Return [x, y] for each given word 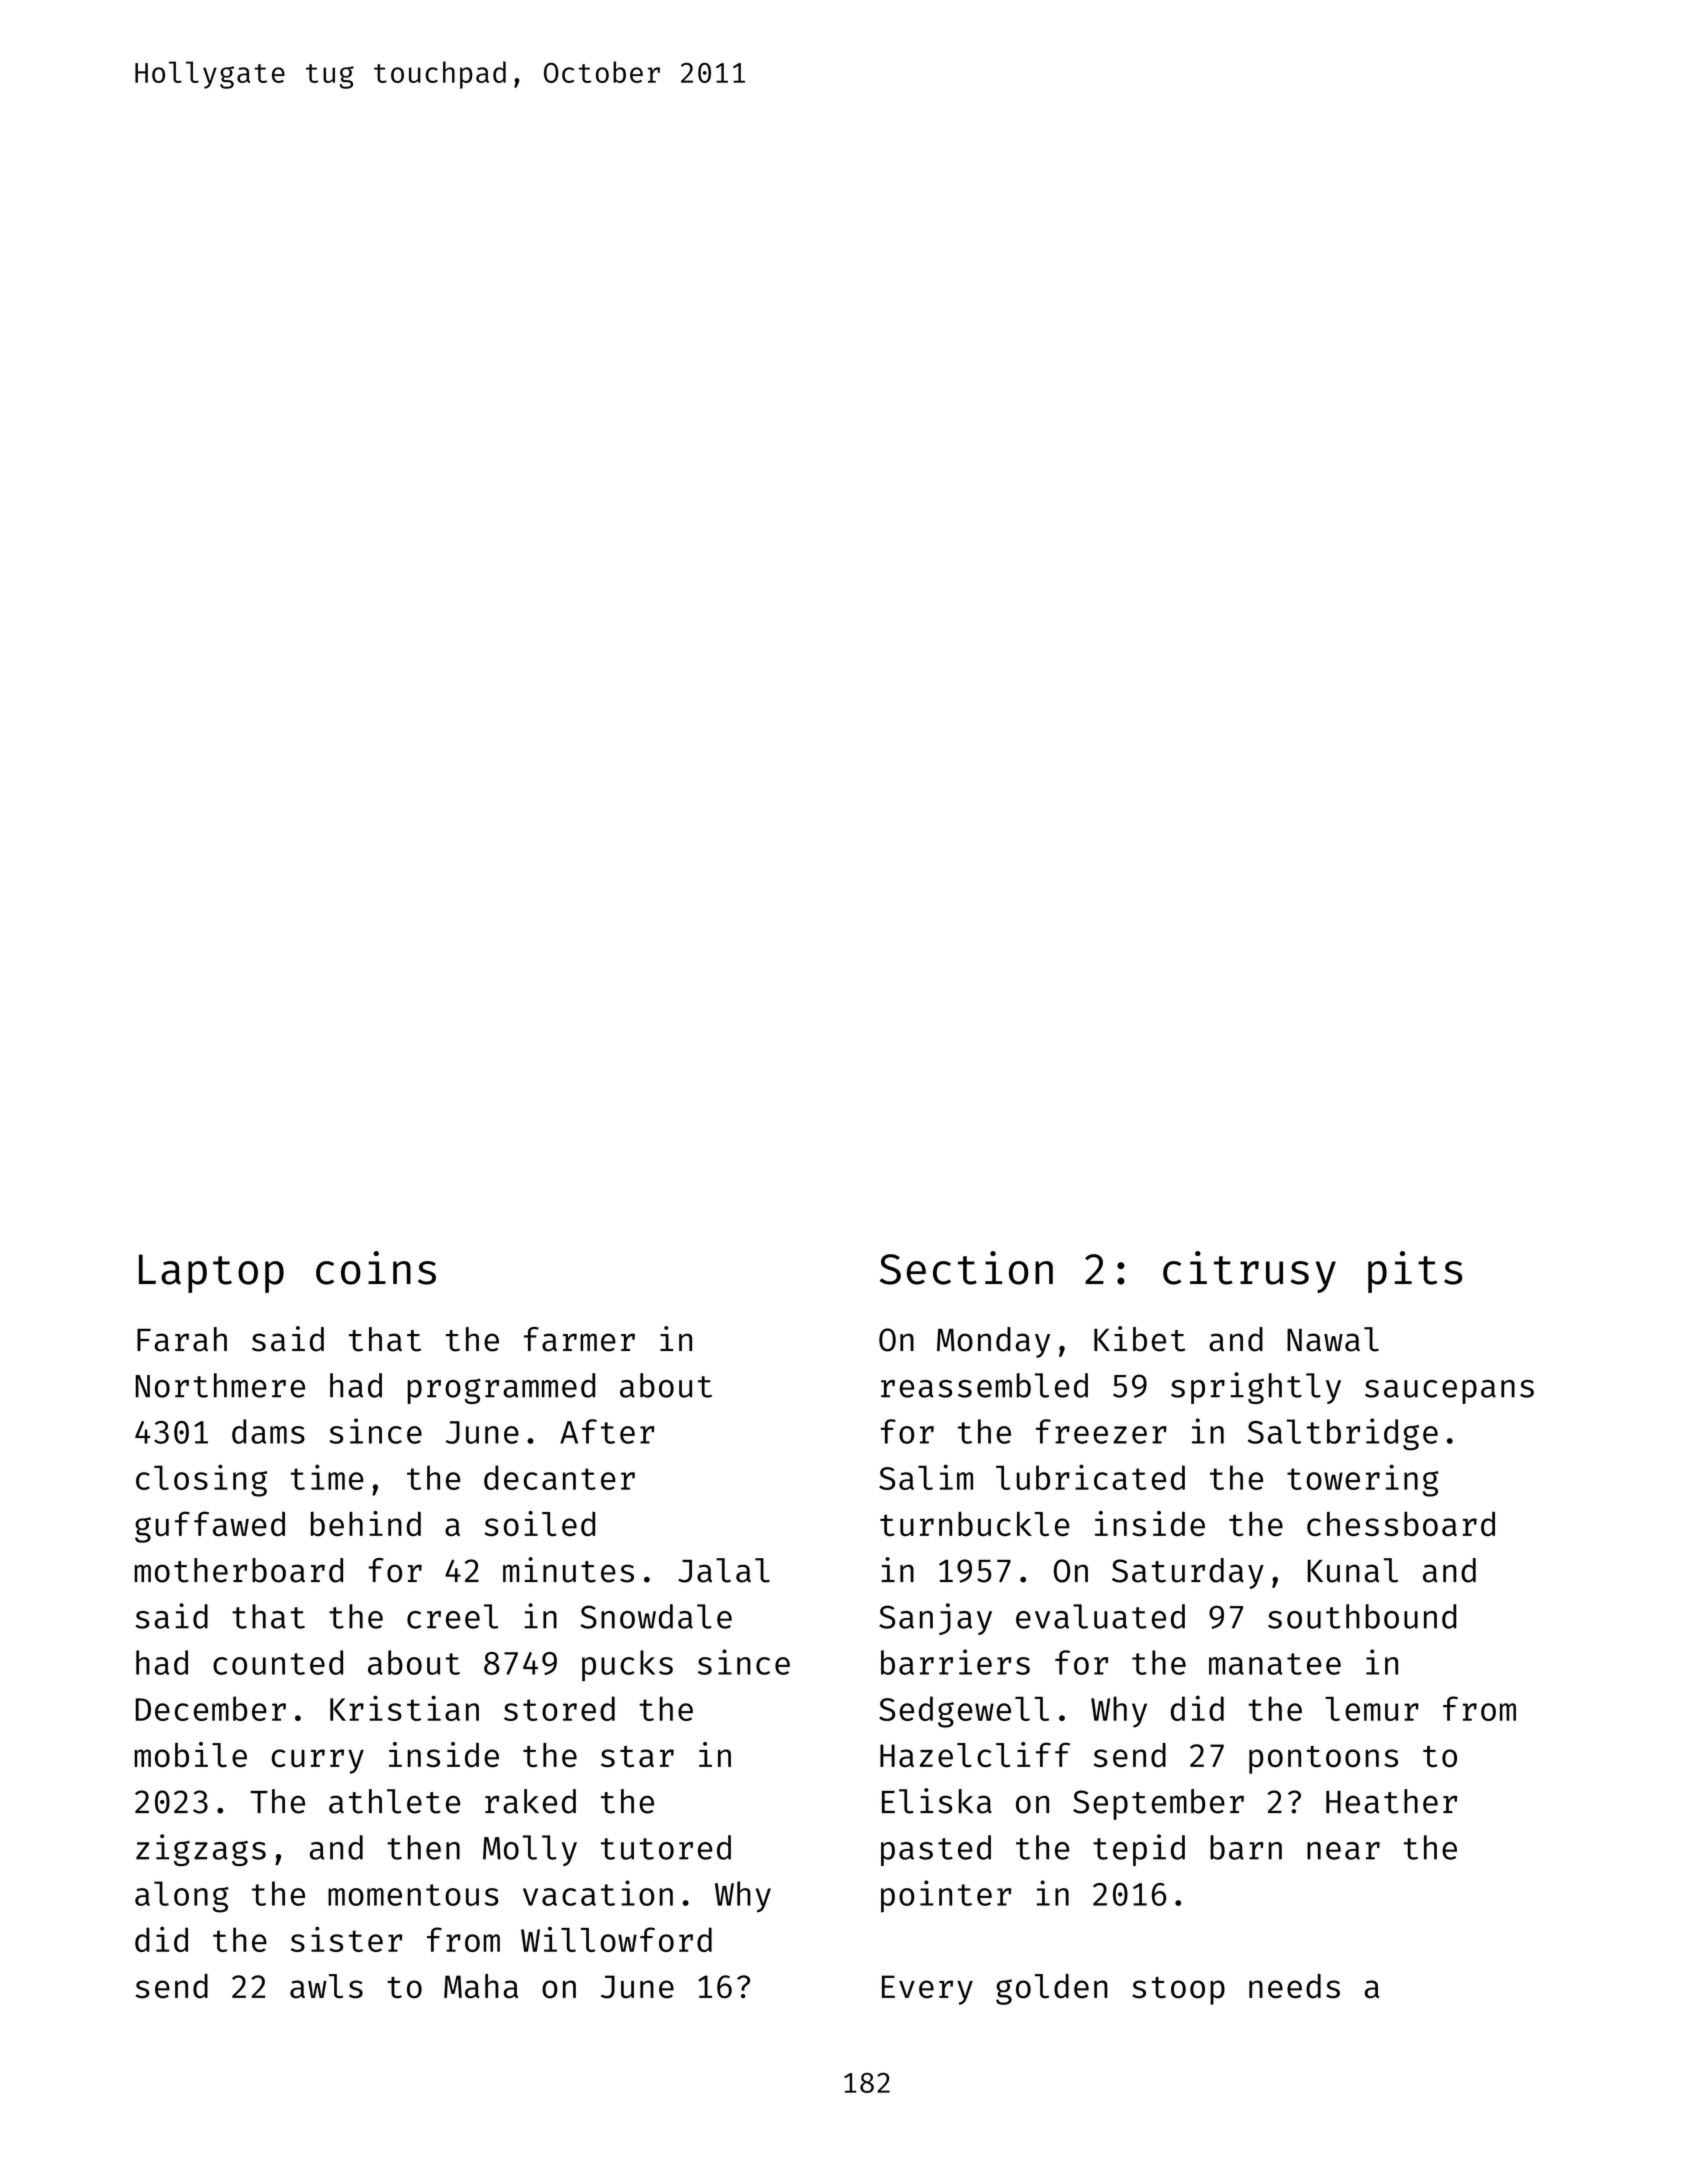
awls [326, 1986]
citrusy [1249, 1272]
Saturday [1188, 1573]
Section [966, 1268]
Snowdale [656, 1616]
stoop [1178, 1991]
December [211, 1708]
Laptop [211, 1273]
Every [927, 1990]
